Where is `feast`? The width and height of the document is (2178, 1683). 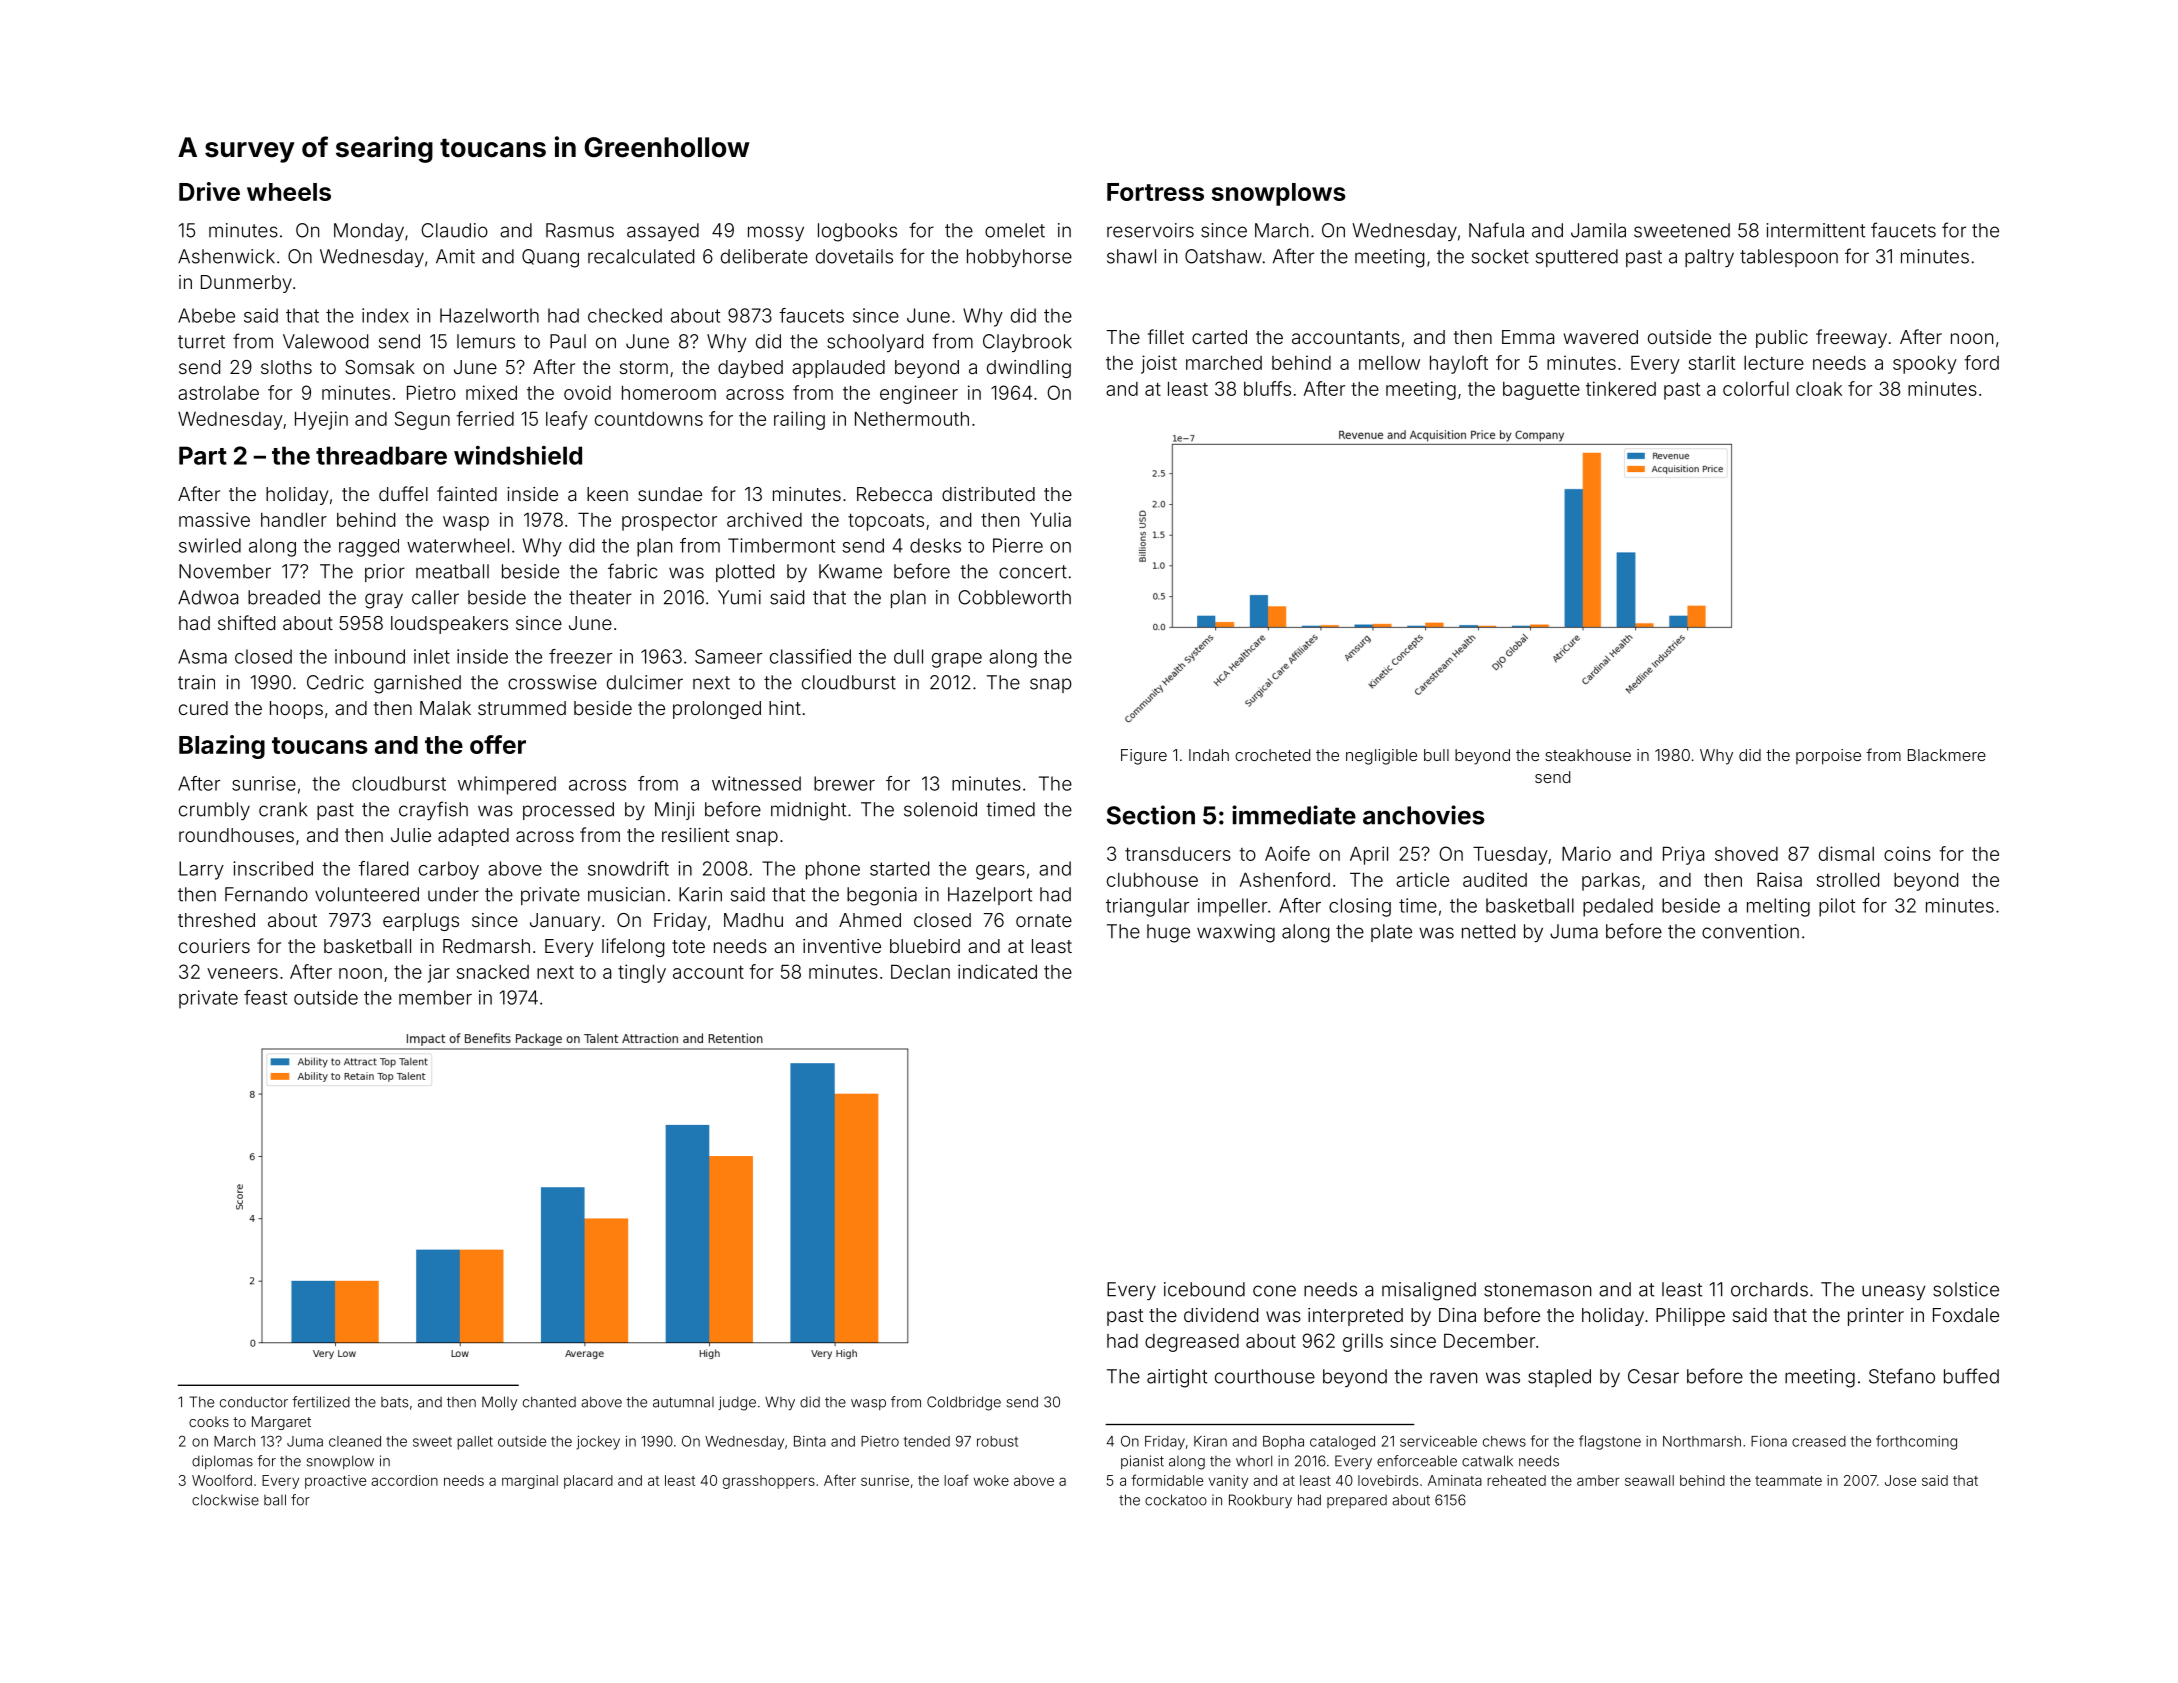 feast is located at coordinates (265, 997).
